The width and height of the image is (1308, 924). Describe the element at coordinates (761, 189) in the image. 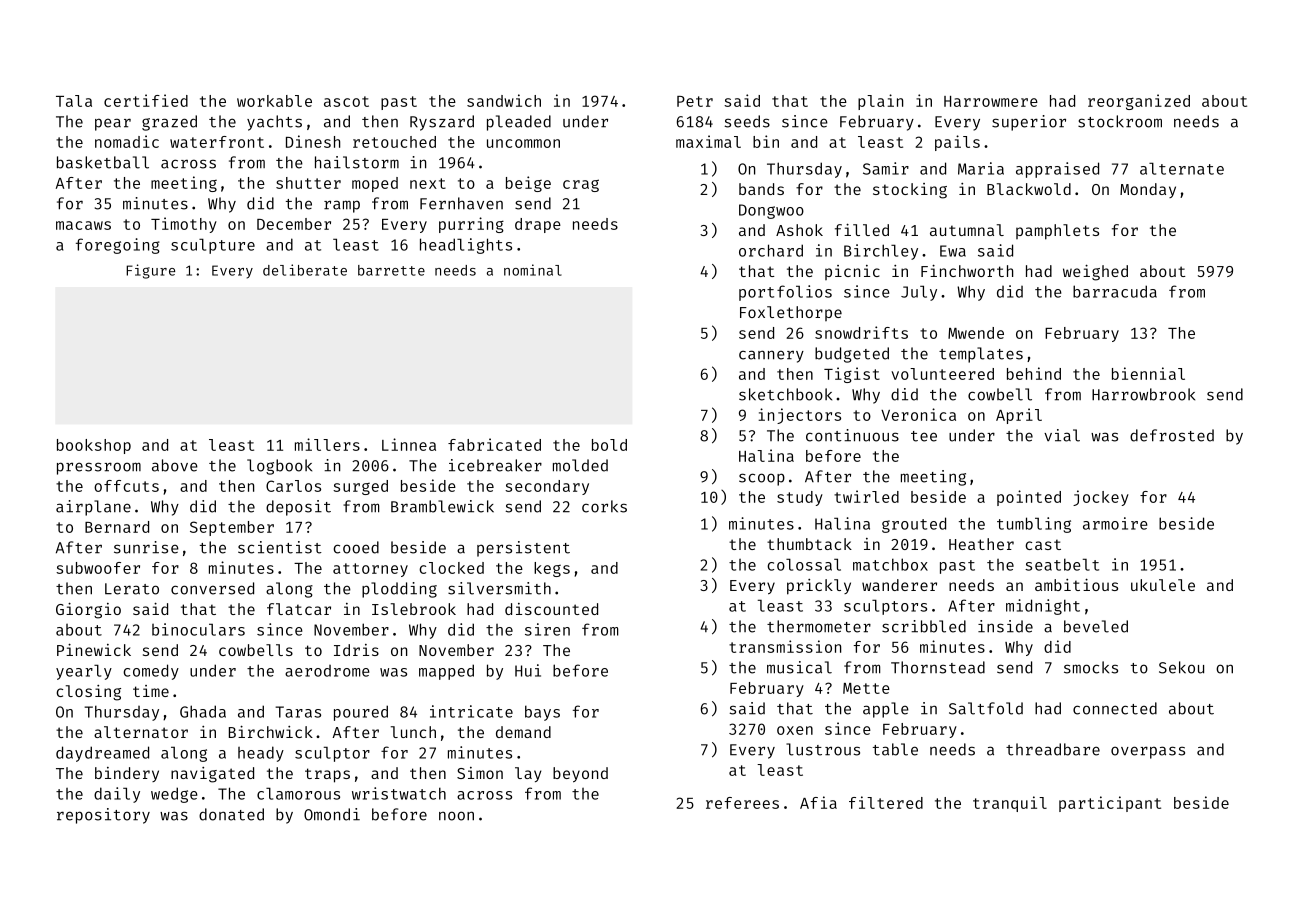

I see `bands` at that location.
